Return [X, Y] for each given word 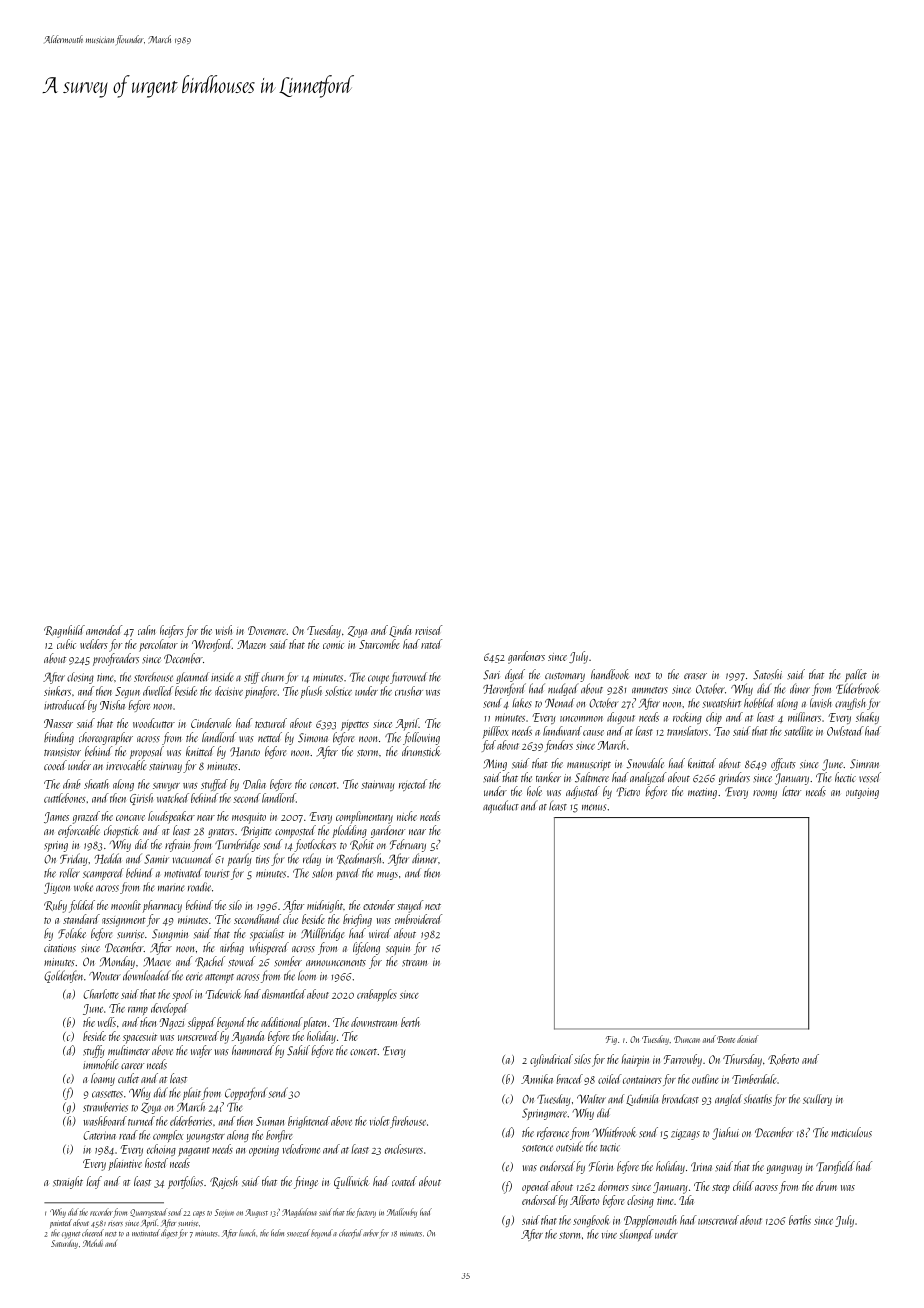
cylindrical [551, 1060]
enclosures [404, 1149]
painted [61, 1223]
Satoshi [767, 674]
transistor [62, 752]
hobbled [759, 703]
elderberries [191, 1121]
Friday [74, 859]
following [421, 738]
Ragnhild [64, 631]
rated [431, 644]
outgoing [862, 793]
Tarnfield [835, 1167]
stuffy [93, 1051]
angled [728, 1100]
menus [594, 807]
